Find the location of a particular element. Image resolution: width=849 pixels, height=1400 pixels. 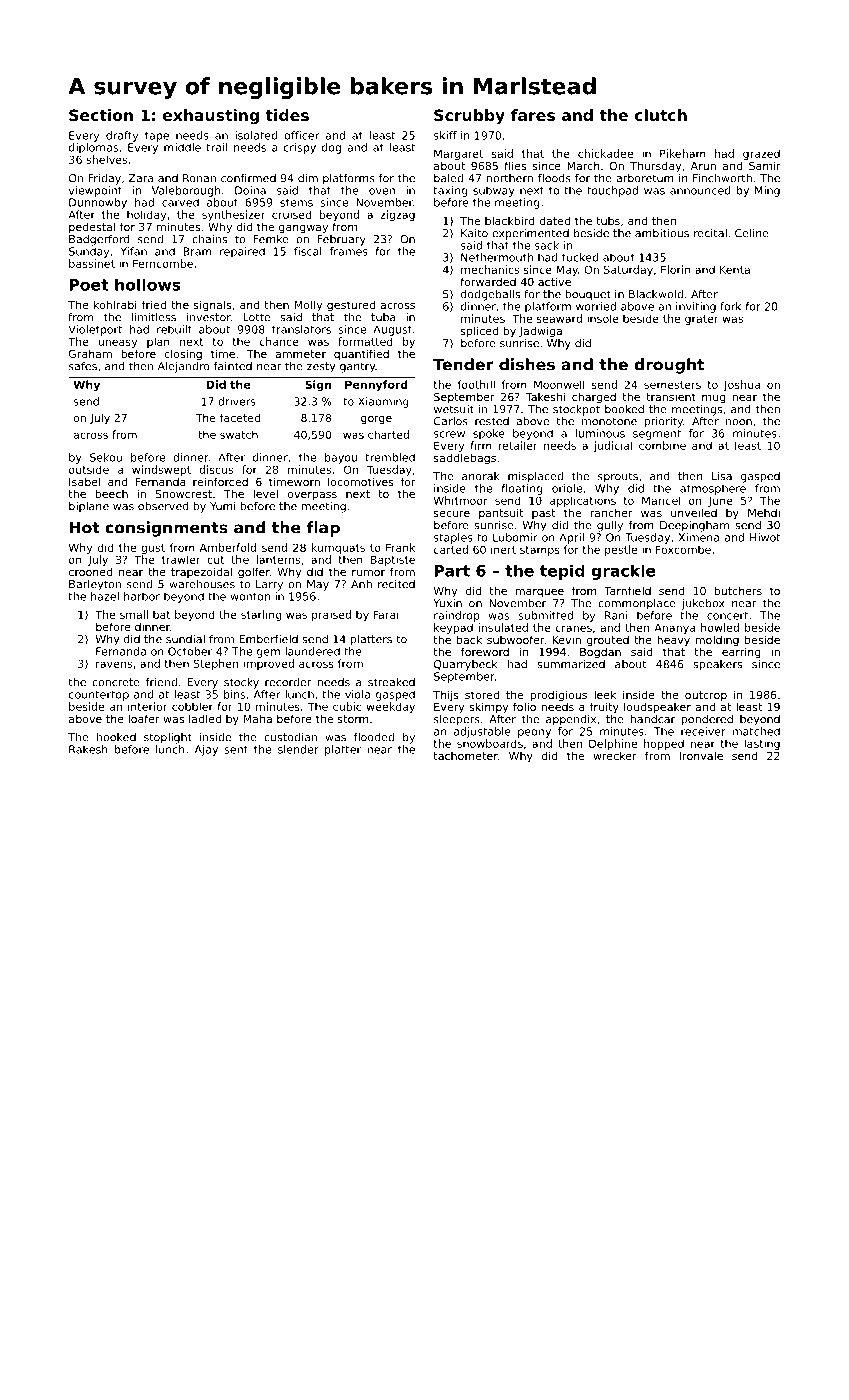

lasting is located at coordinates (762, 744).
